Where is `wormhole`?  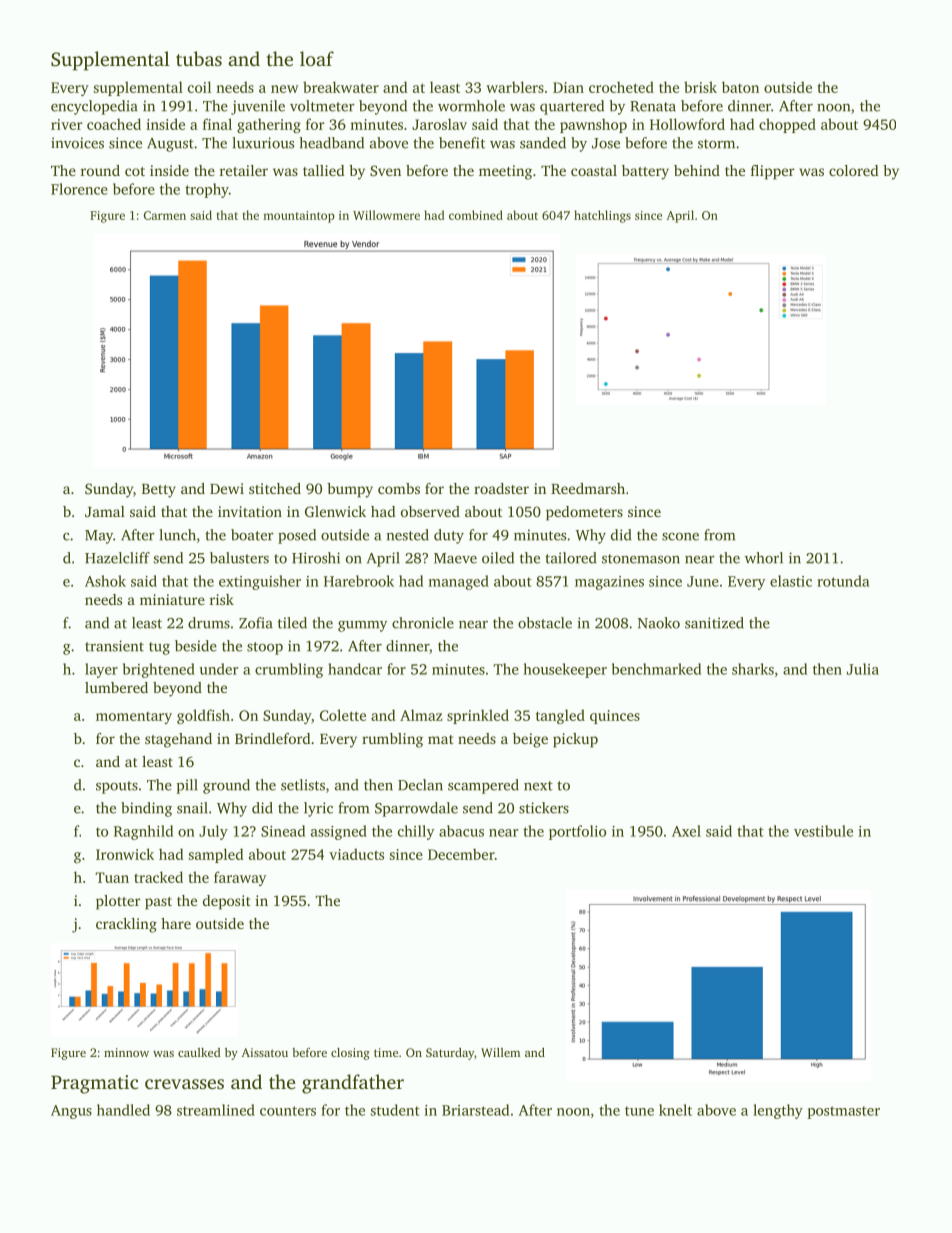
wormhole is located at coordinates (471, 106).
